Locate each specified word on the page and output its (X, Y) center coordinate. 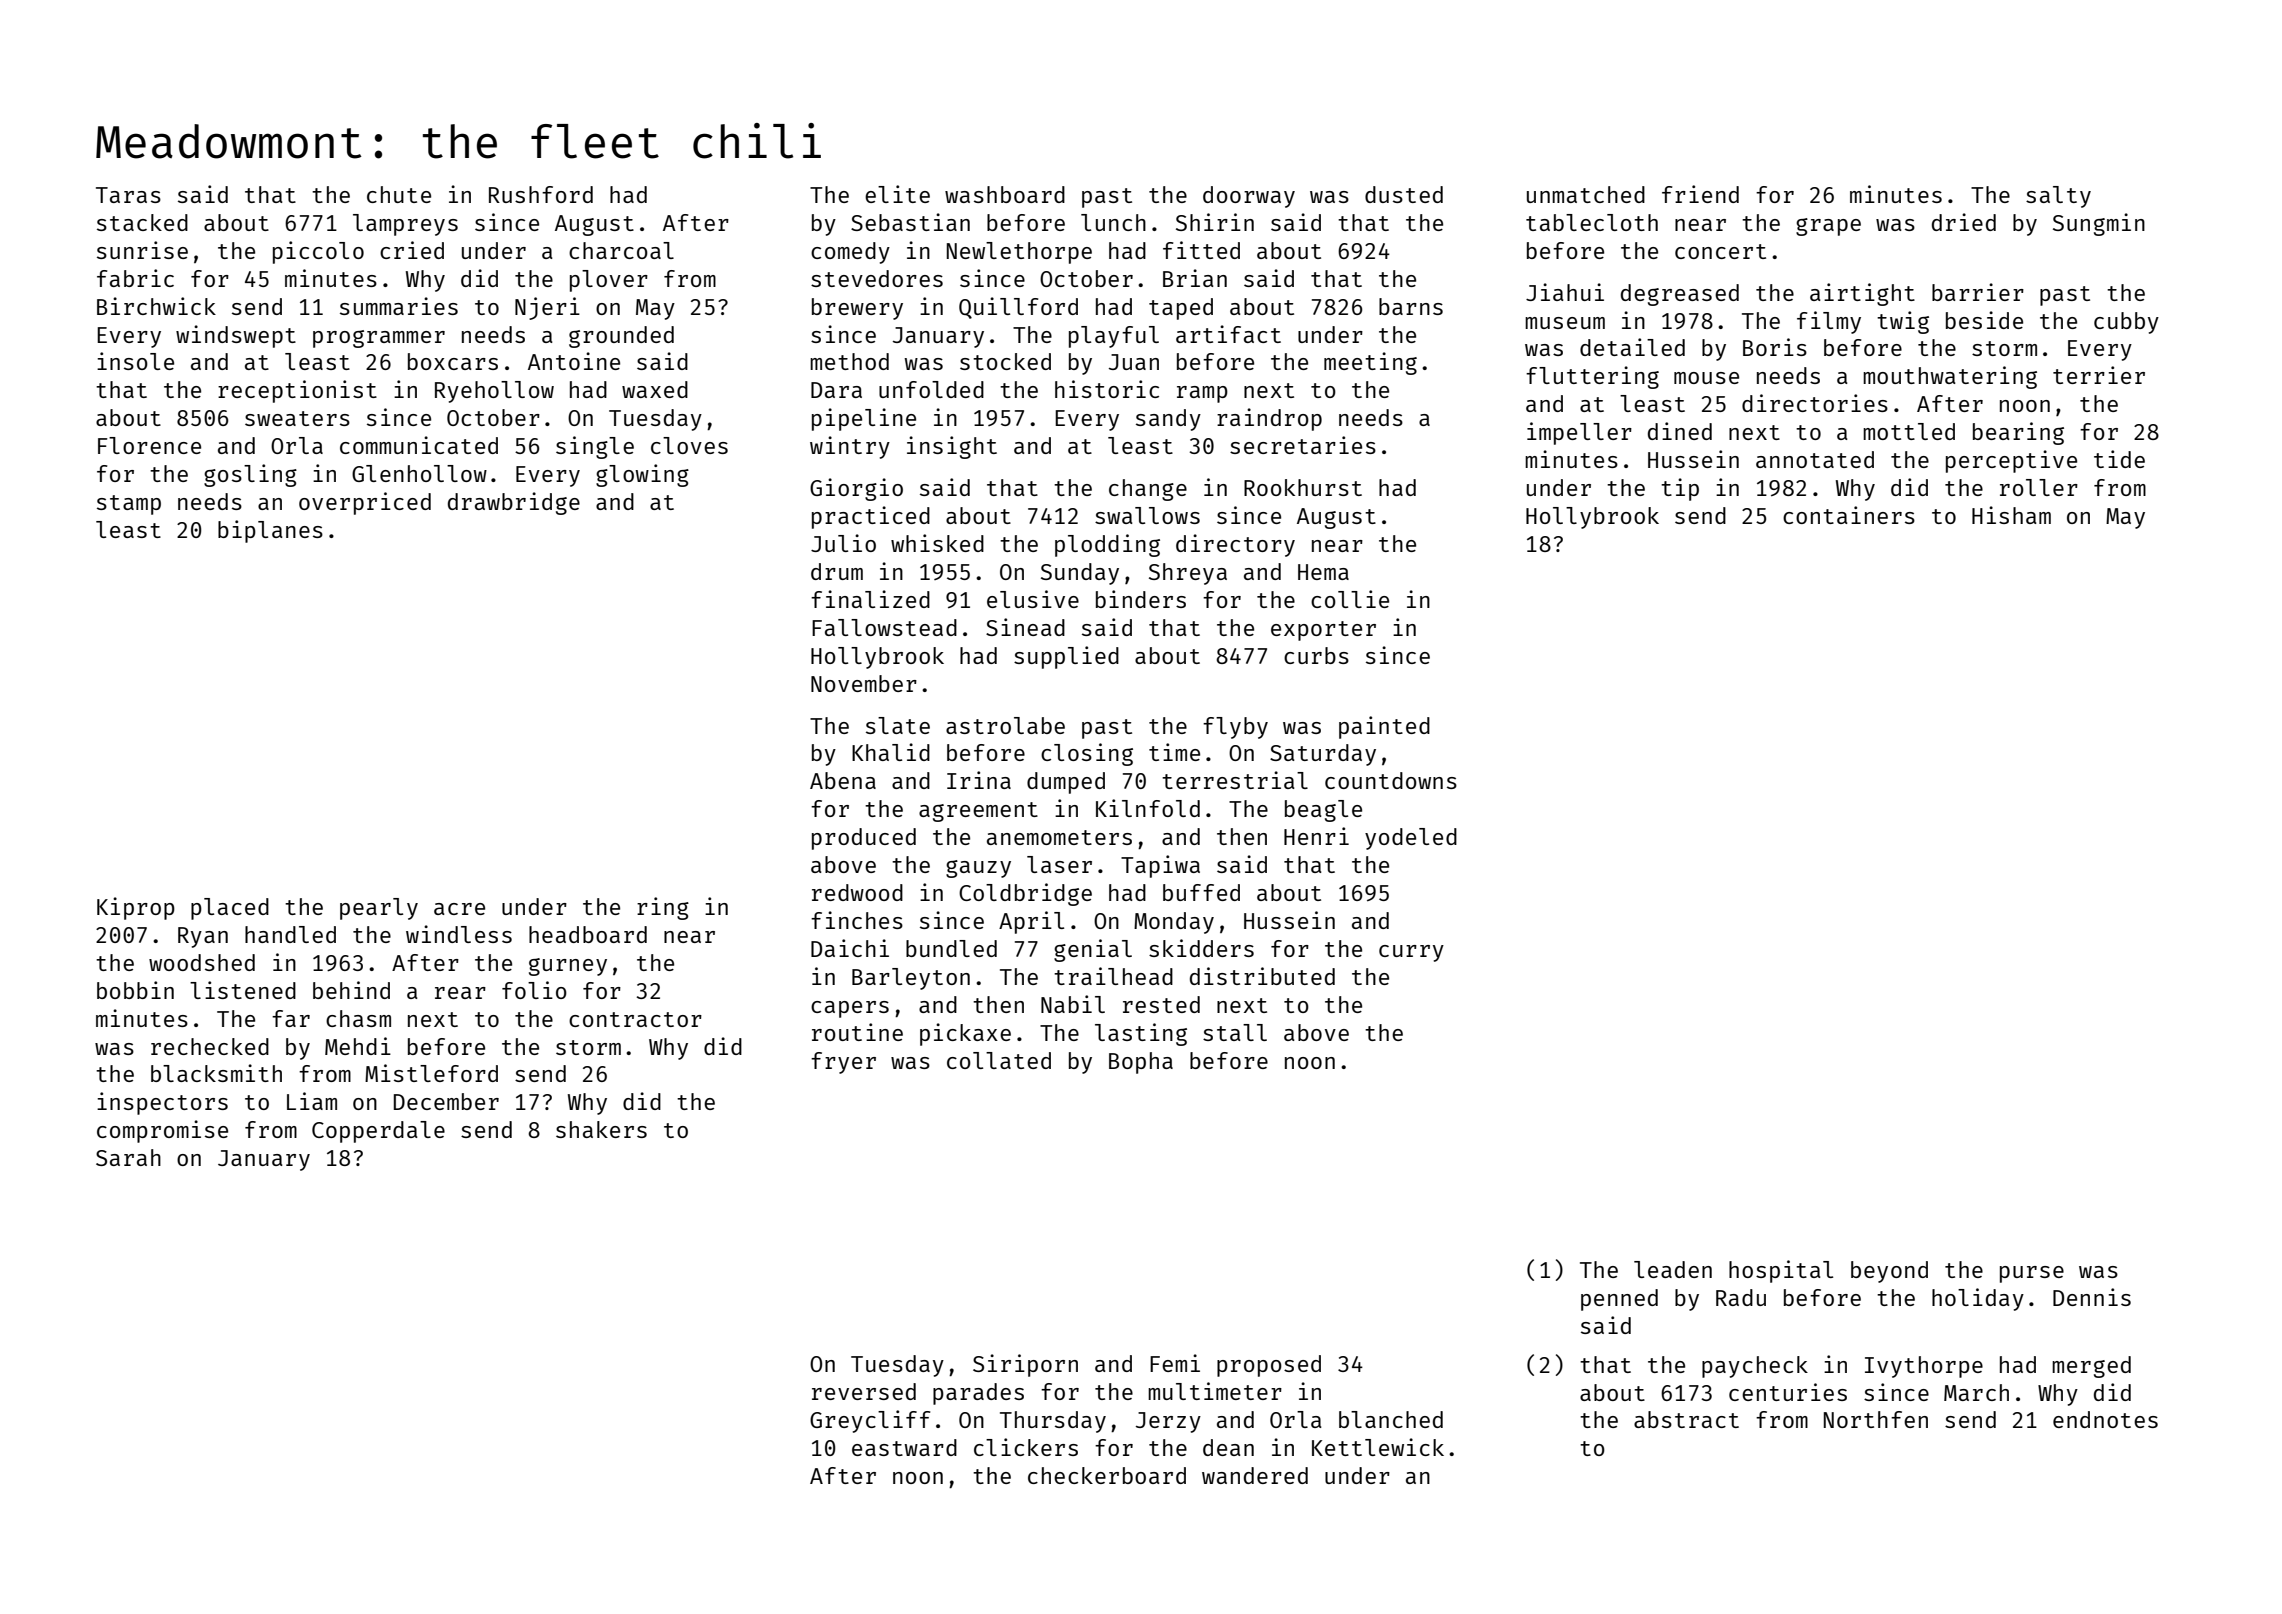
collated (999, 1060)
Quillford (1018, 308)
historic (1107, 389)
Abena (843, 780)
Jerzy (1168, 1422)
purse (2032, 1274)
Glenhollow (419, 473)
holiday (1978, 1299)
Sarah (128, 1157)
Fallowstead (884, 627)
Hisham (2011, 515)
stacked (142, 222)
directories (1815, 403)
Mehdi (358, 1046)
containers (1849, 515)
